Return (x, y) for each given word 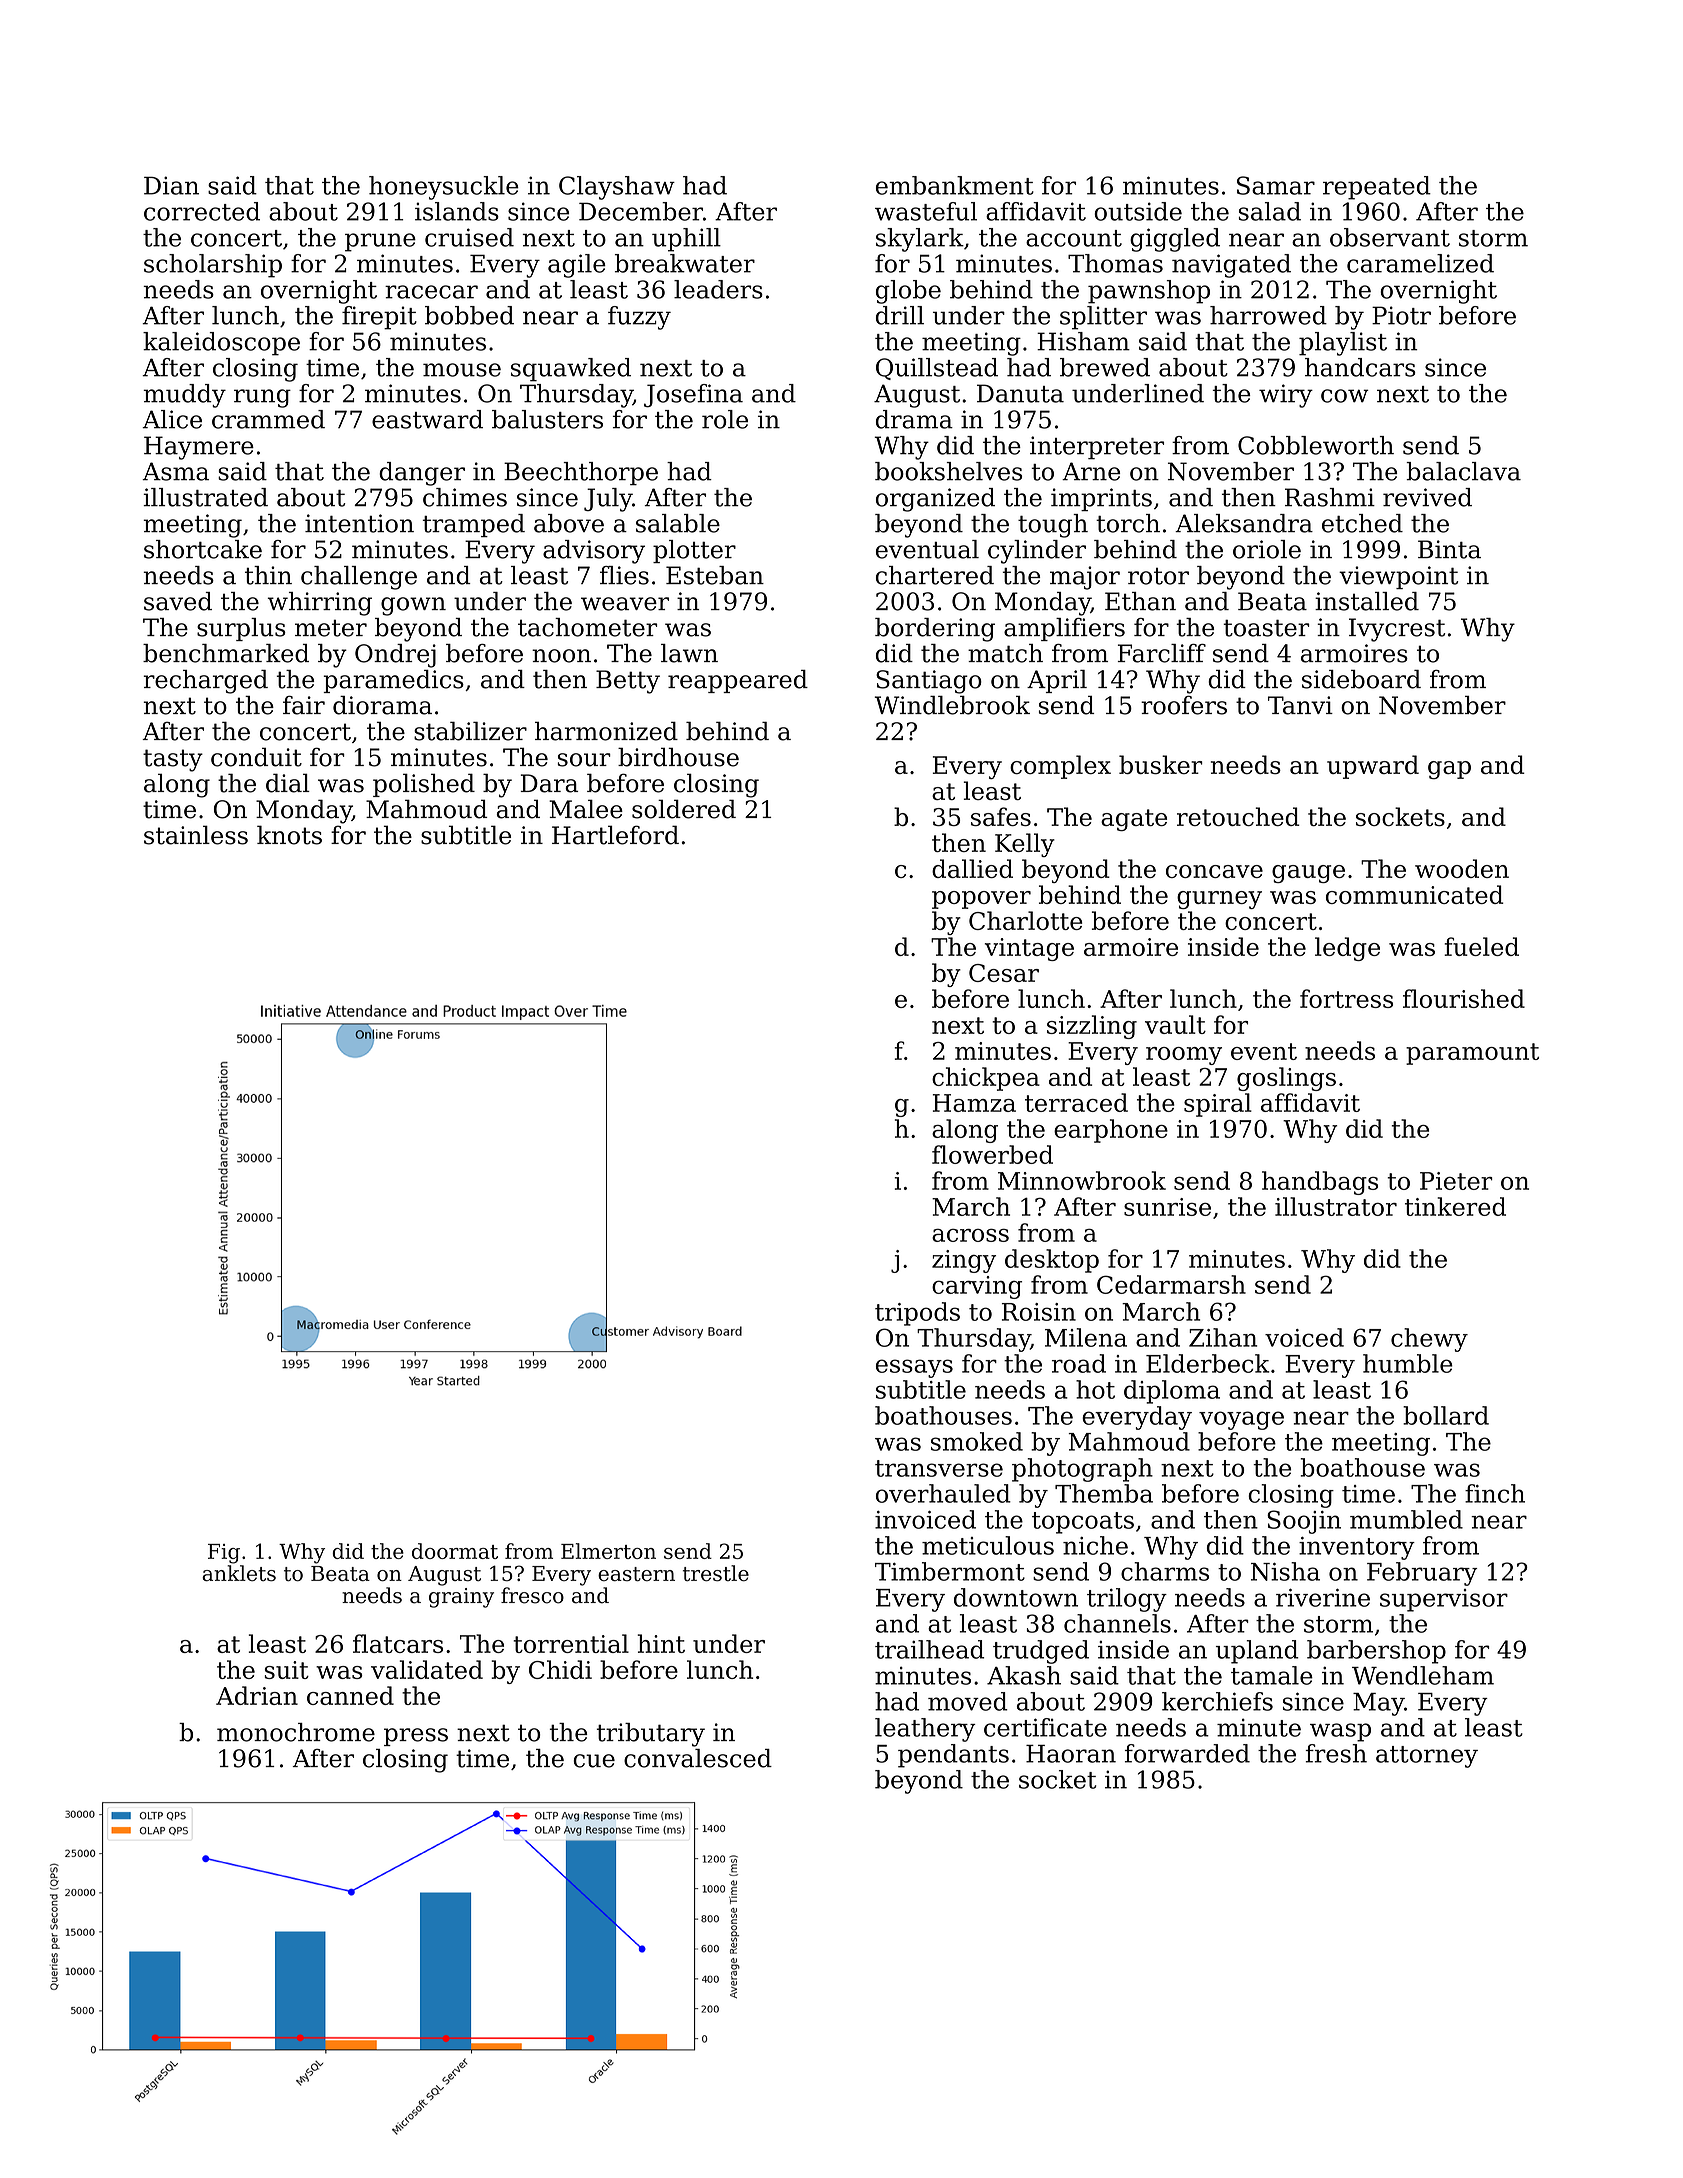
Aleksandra (1244, 523)
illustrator (1336, 1206)
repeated (1377, 188)
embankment (955, 185)
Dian (171, 185)
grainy (461, 1598)
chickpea (986, 1079)
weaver (625, 604)
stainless (196, 835)
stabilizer (470, 731)
